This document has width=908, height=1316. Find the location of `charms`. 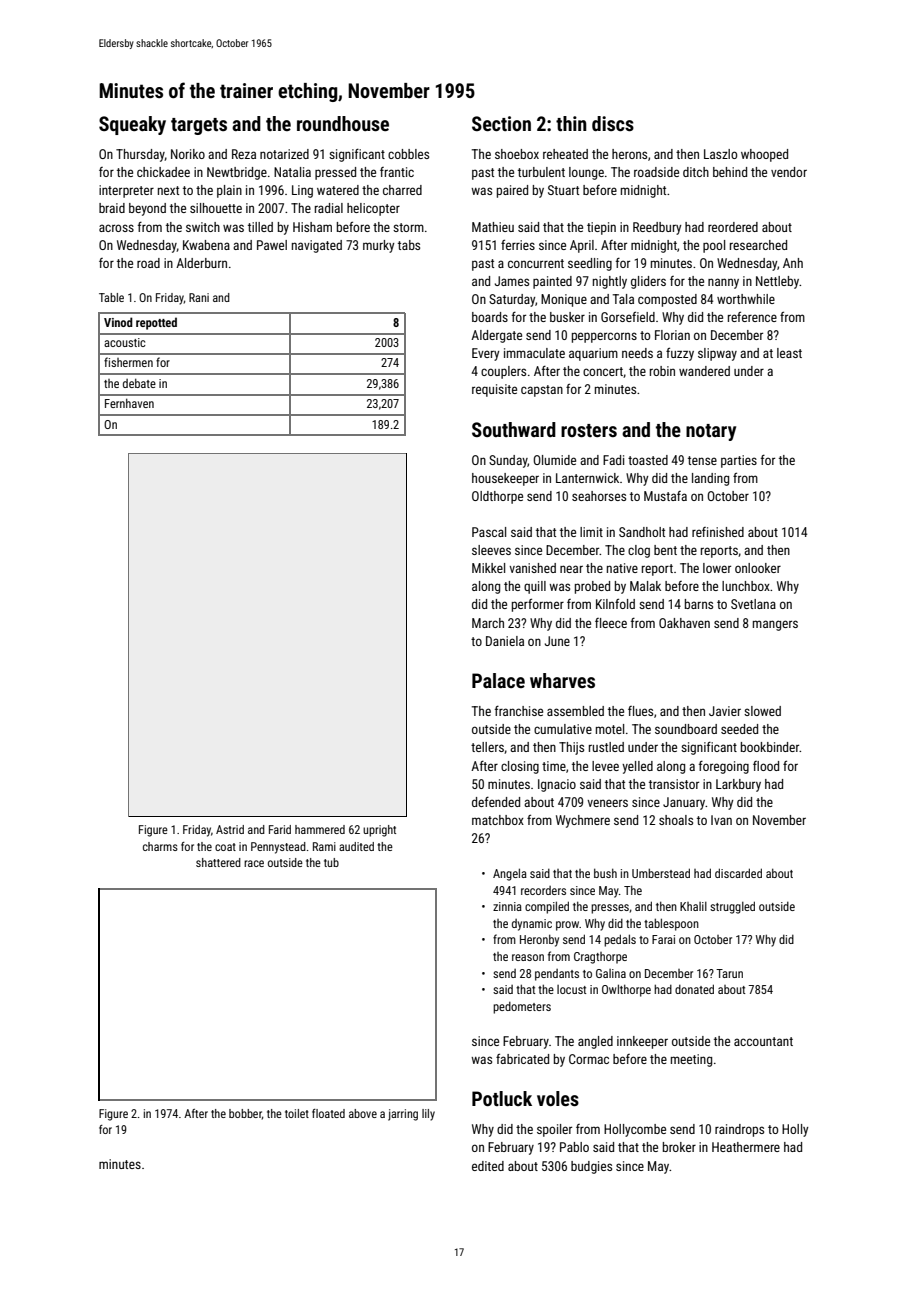

charms is located at coordinates (160, 846).
